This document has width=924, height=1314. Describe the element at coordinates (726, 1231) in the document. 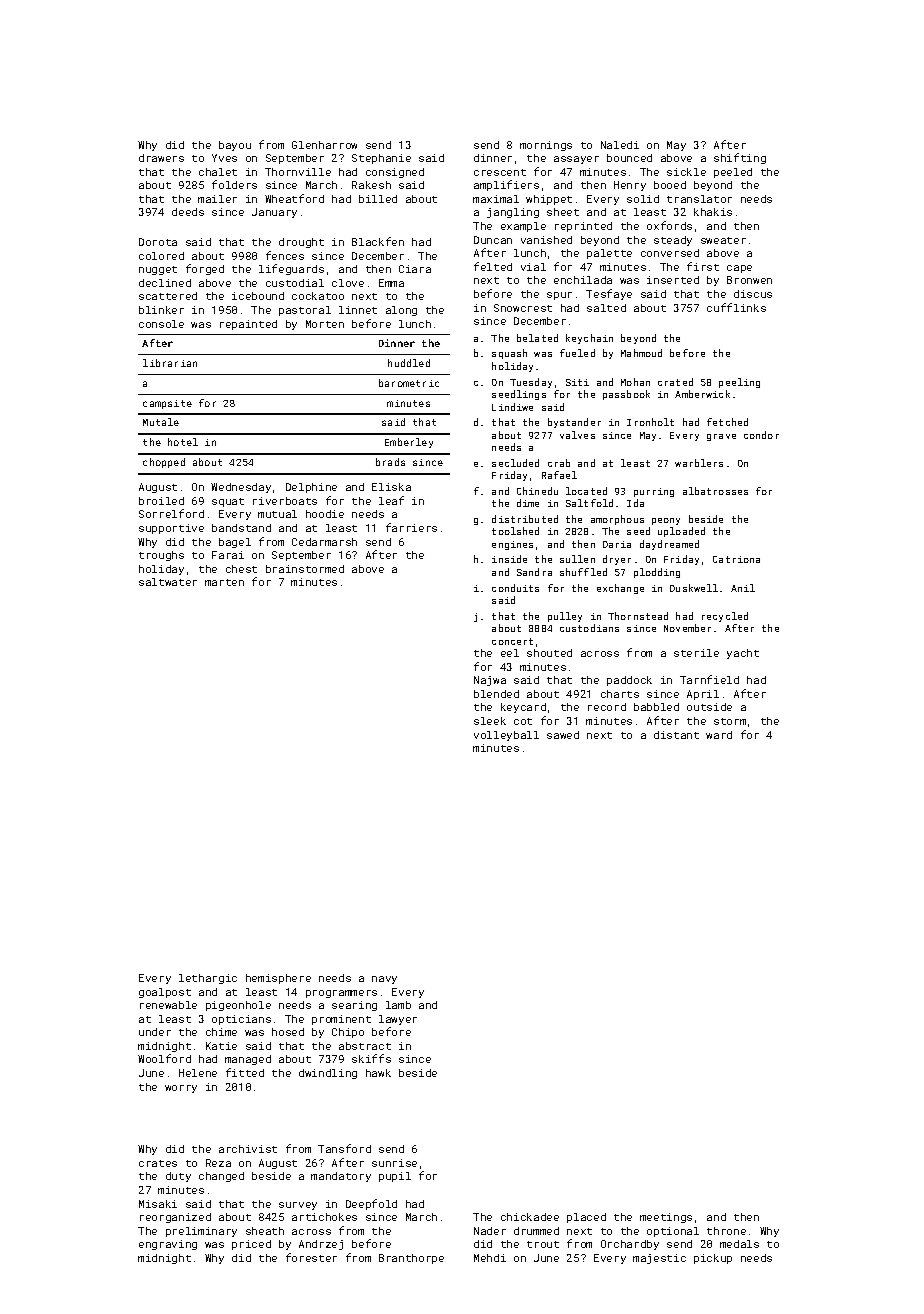

I see `throne` at that location.
